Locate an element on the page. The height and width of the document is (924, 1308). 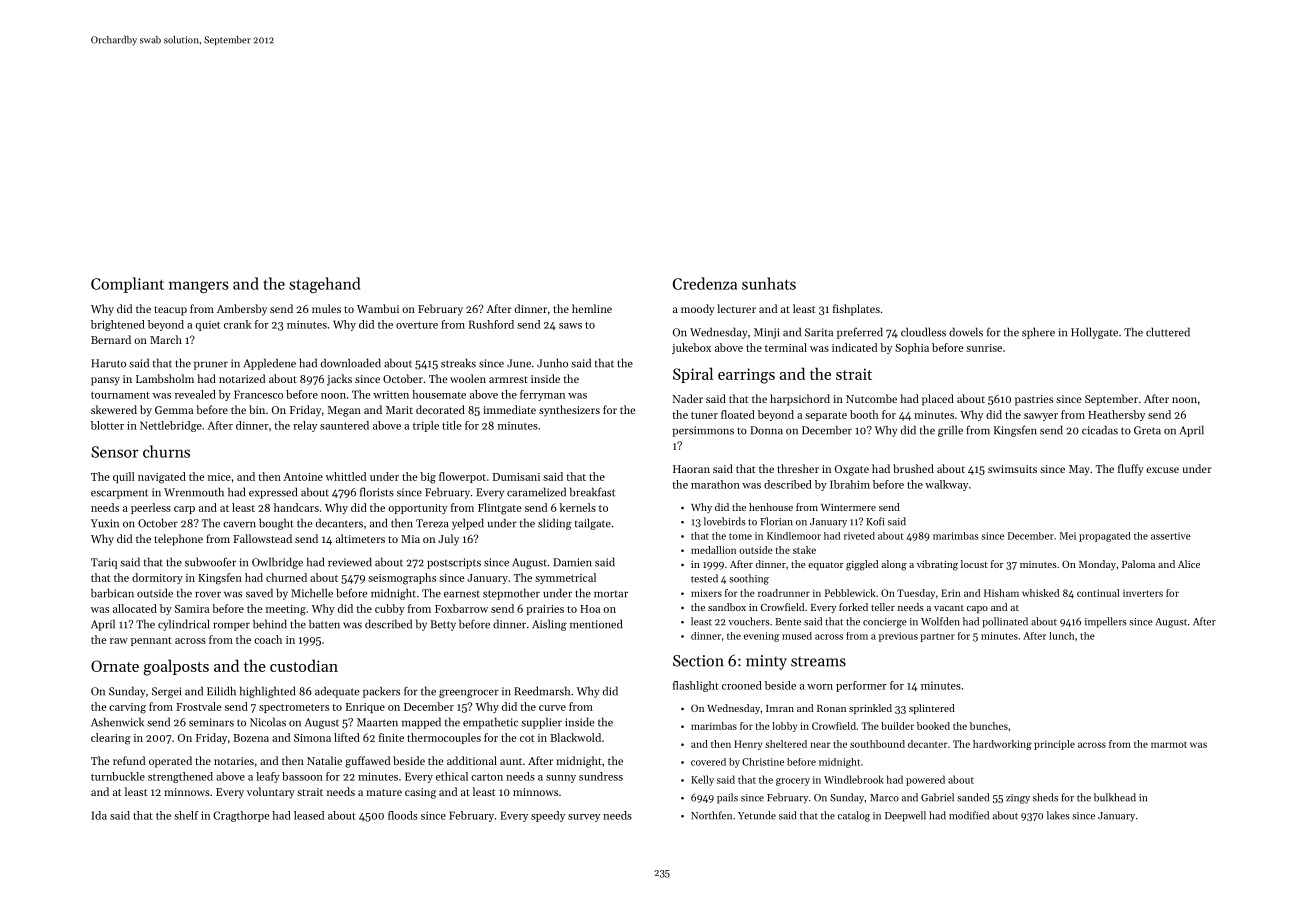
splintered is located at coordinates (932, 709).
